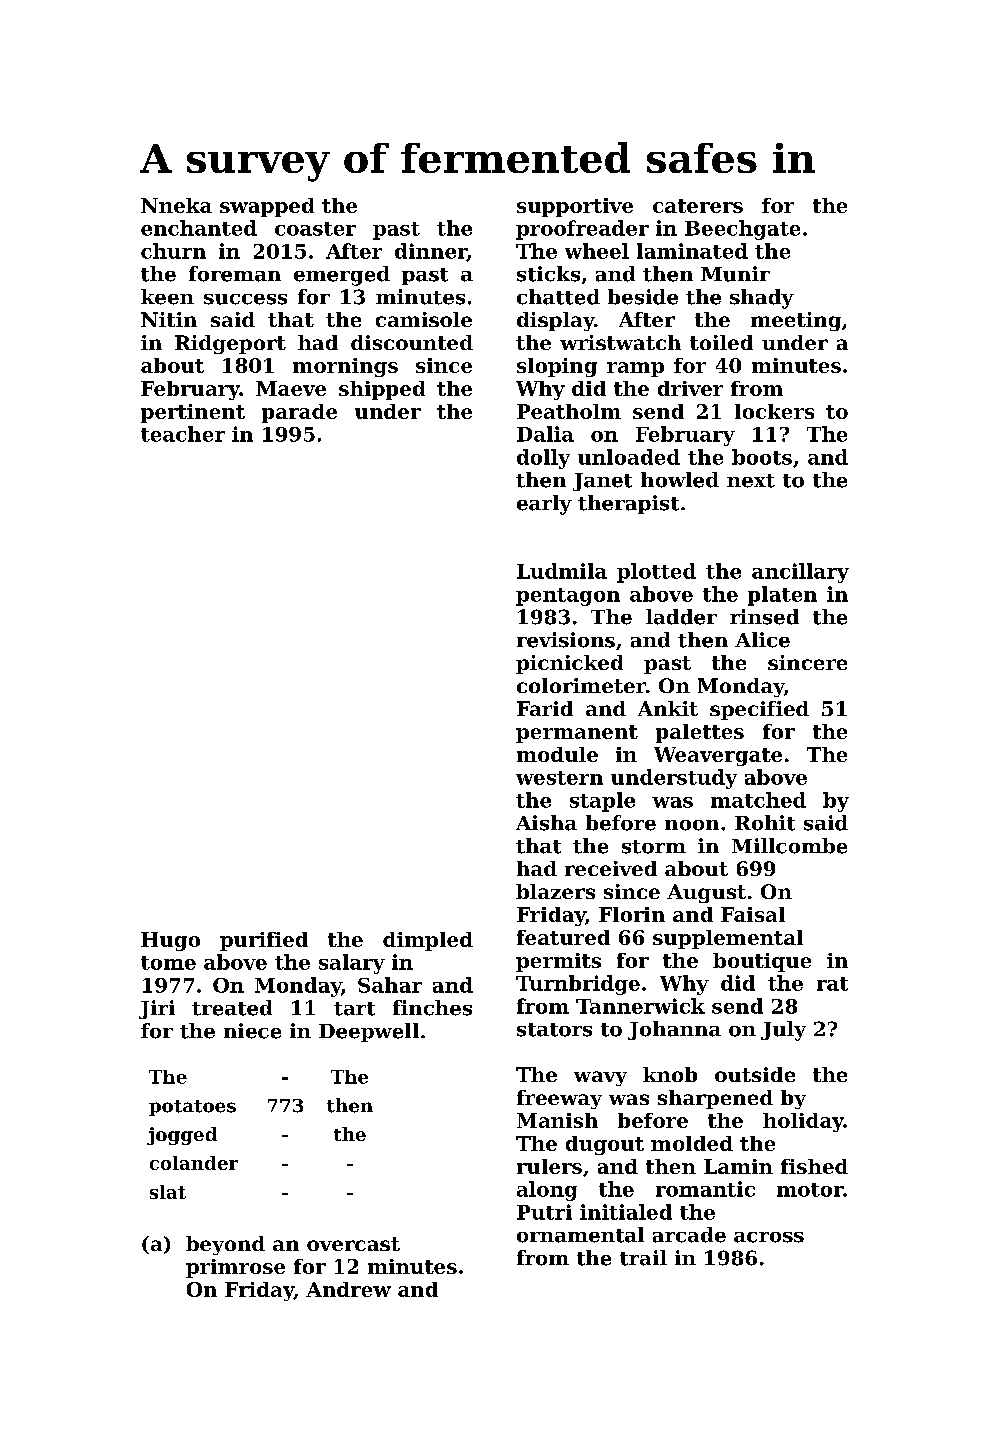 This image has height=1433, width=989. I want to click on slat, so click(168, 1192).
